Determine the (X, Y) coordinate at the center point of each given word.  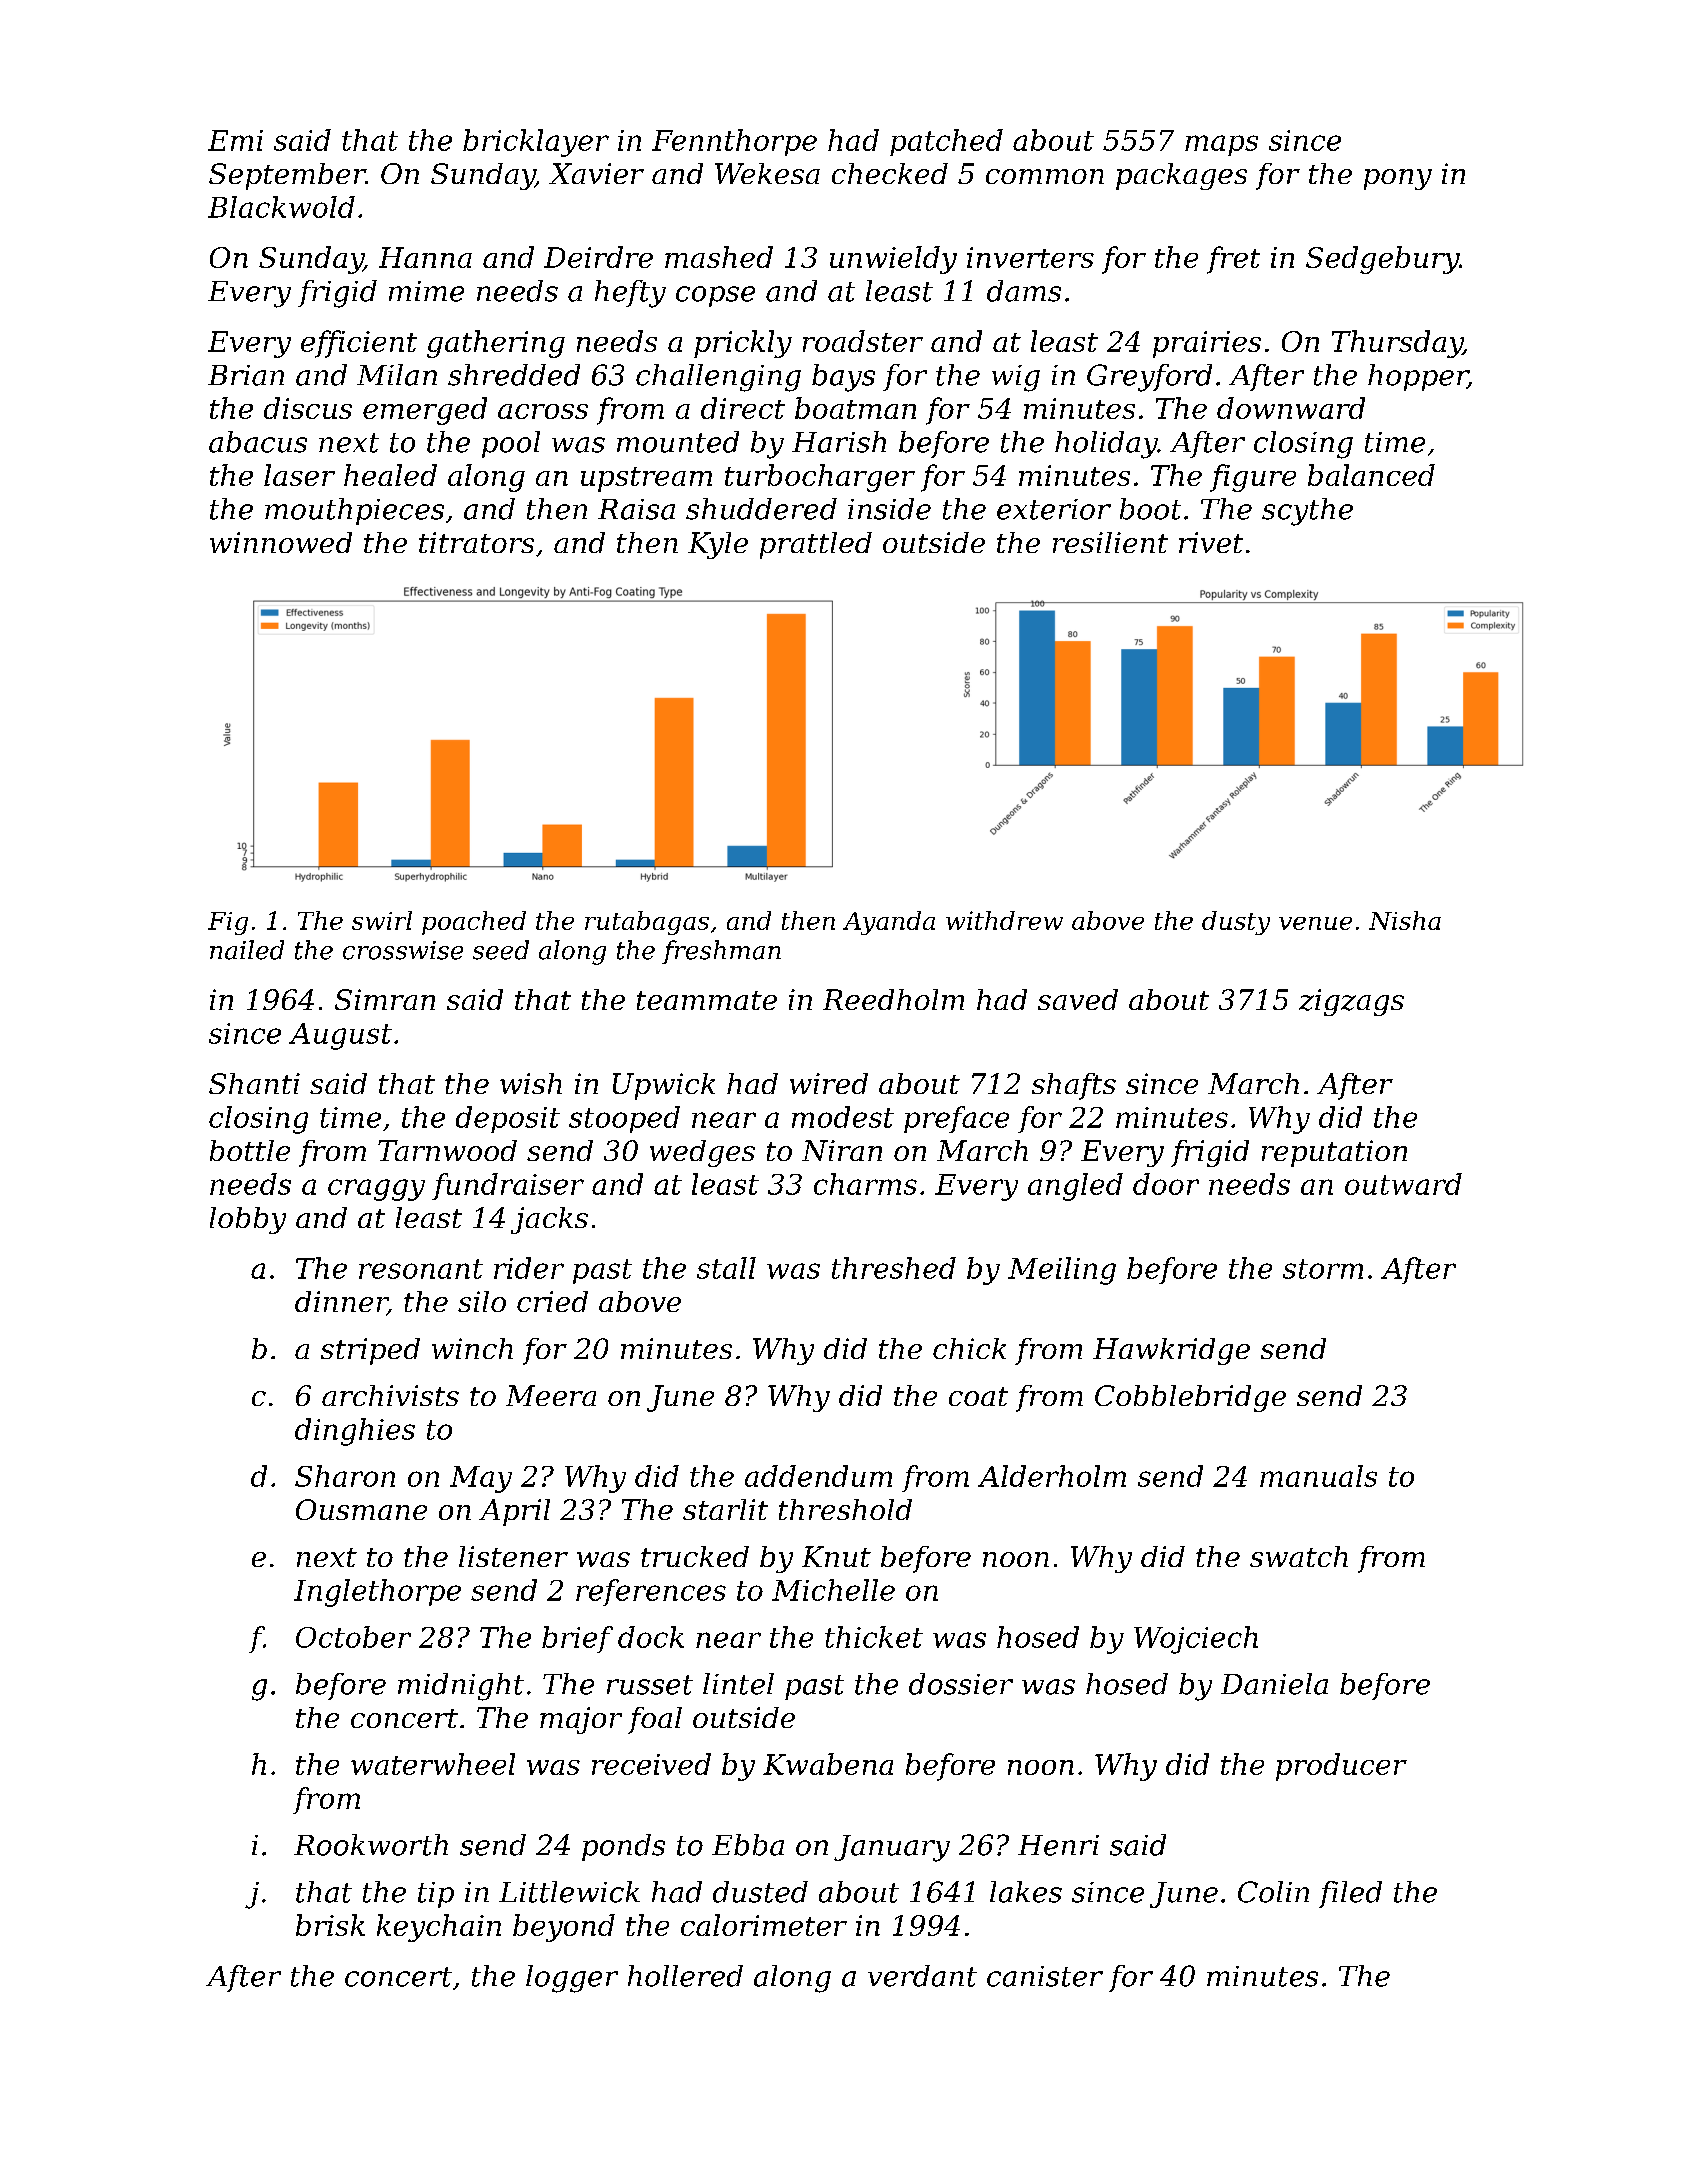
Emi (235, 140)
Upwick (664, 1086)
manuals (1318, 1476)
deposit (508, 1119)
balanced (1371, 475)
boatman (855, 408)
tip (436, 1895)
